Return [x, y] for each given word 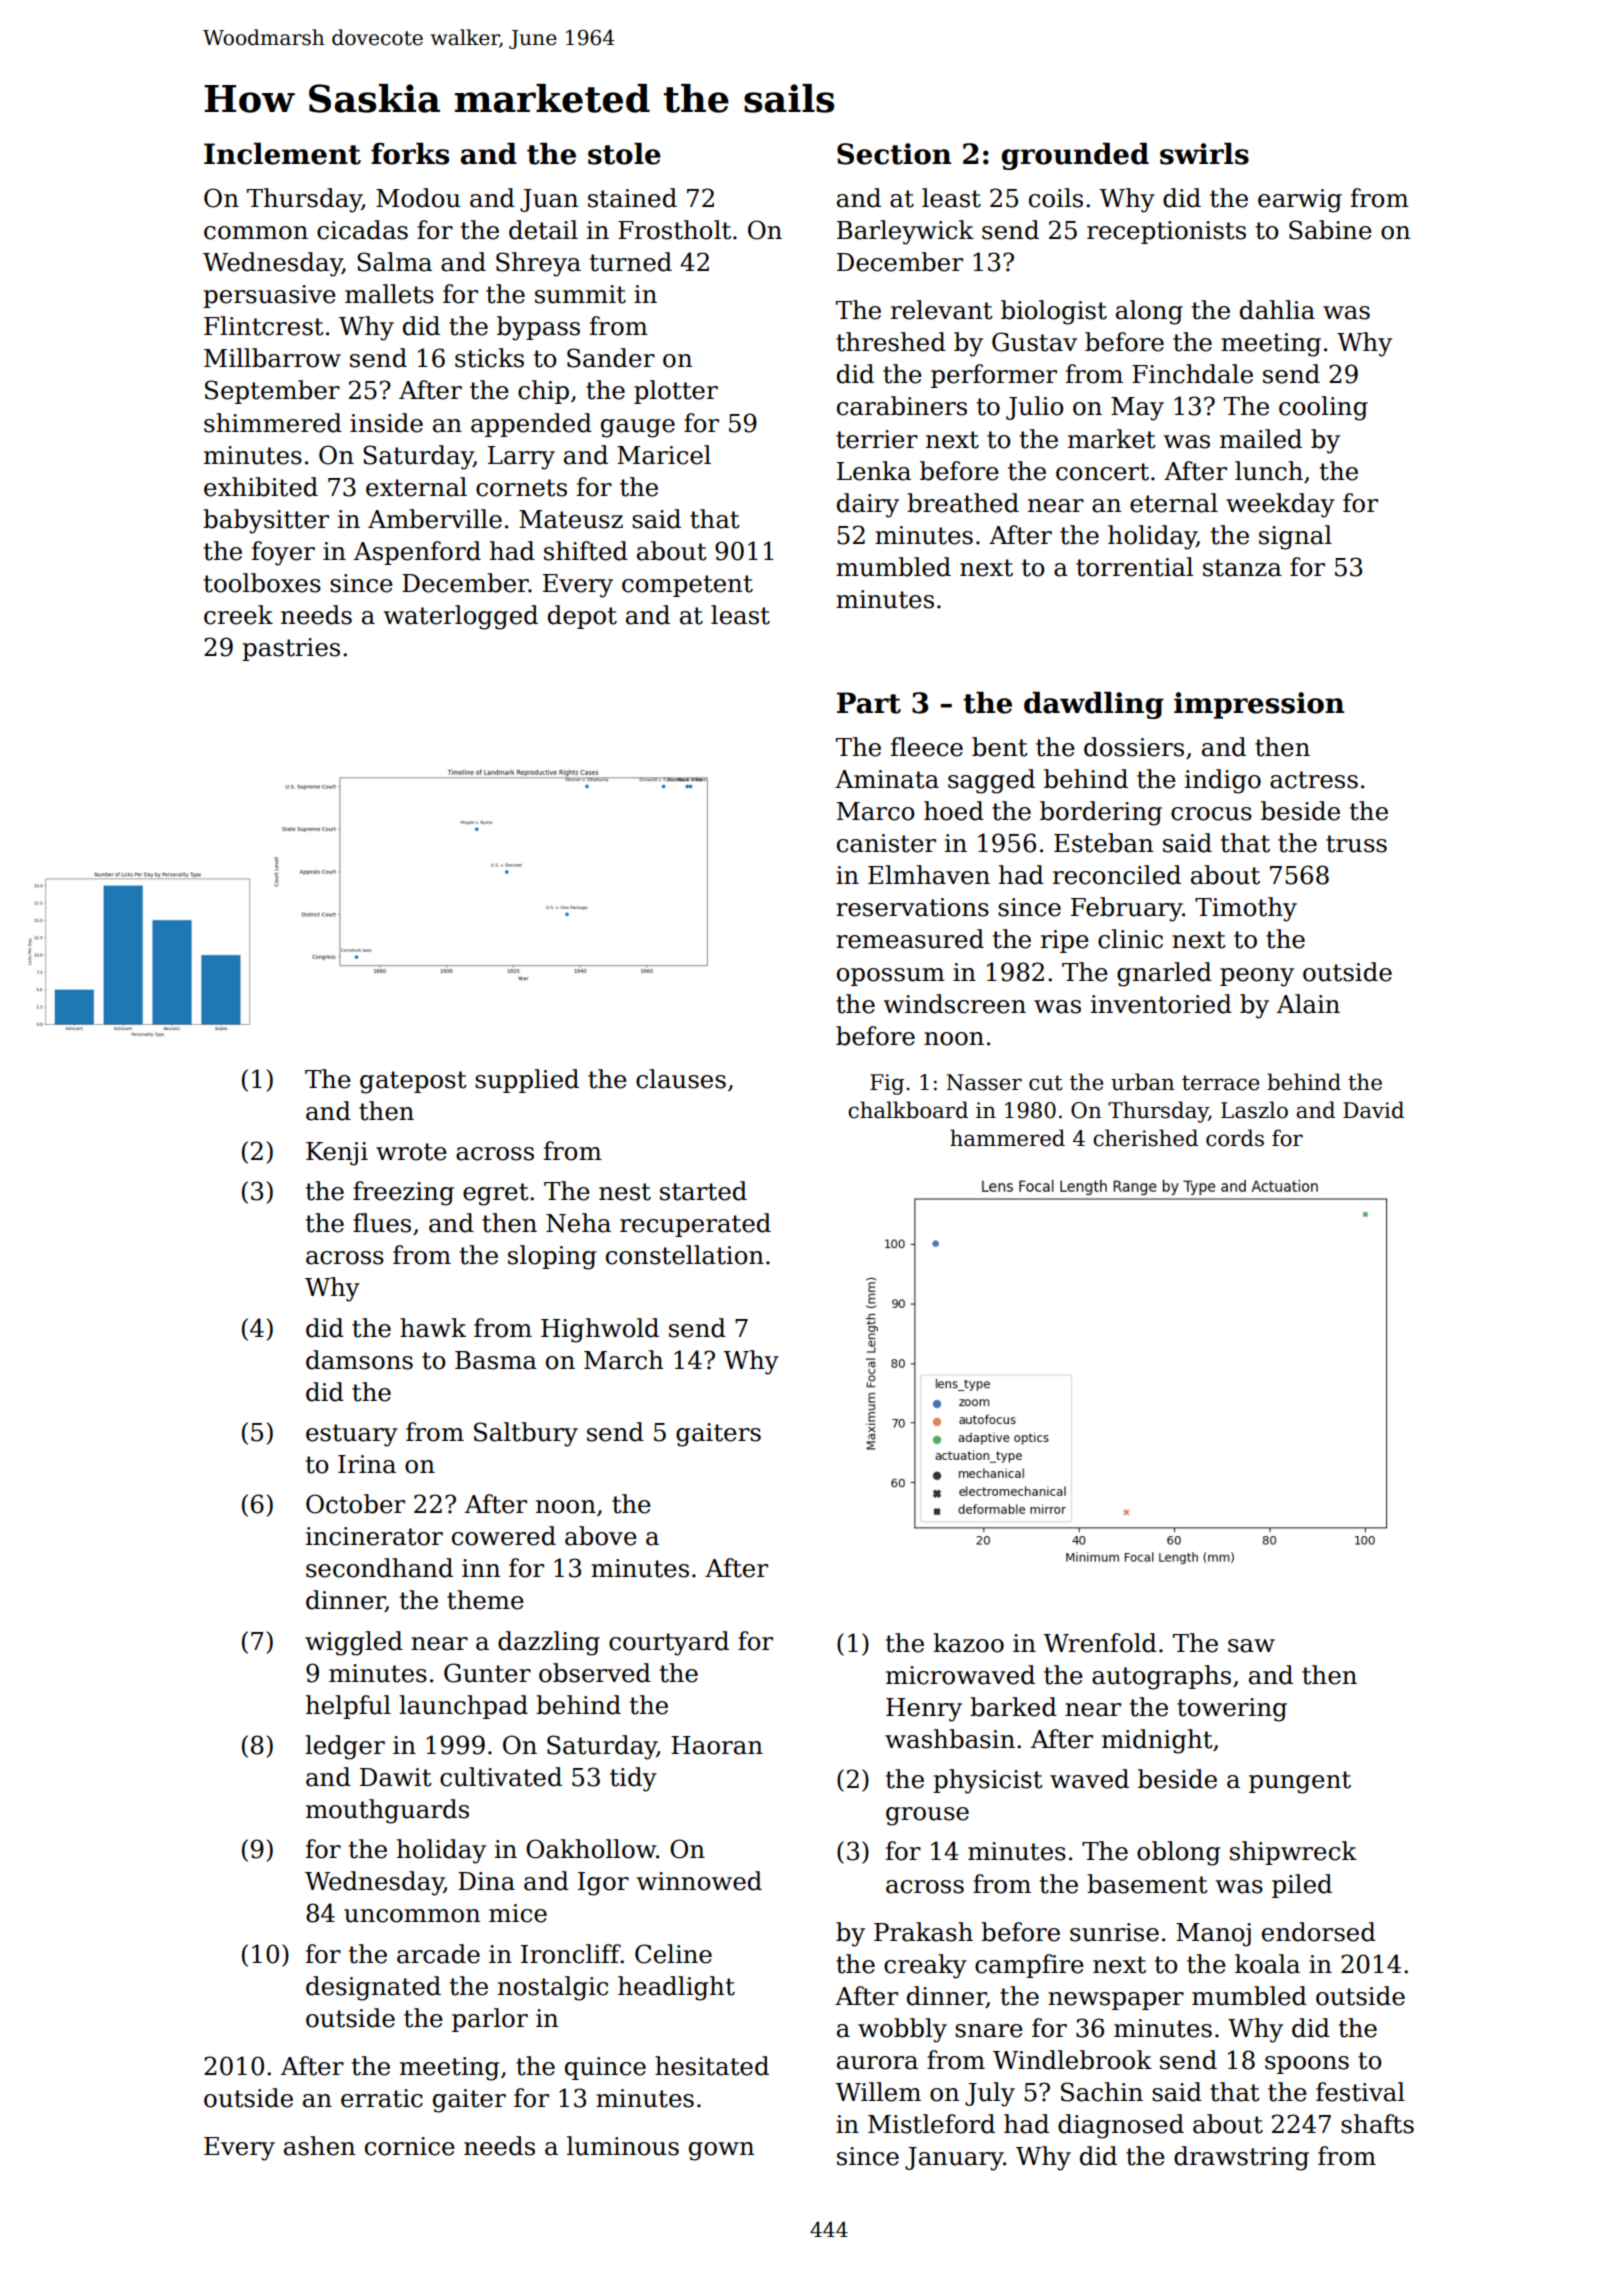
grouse [927, 1816]
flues [382, 1223]
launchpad [463, 1707]
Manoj [1213, 1935]
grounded [1075, 156]
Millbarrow [272, 358]
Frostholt [674, 230]
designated [373, 1988]
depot [582, 617]
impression [1259, 705]
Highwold [600, 1330]
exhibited [261, 487]
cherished [1145, 1138]
